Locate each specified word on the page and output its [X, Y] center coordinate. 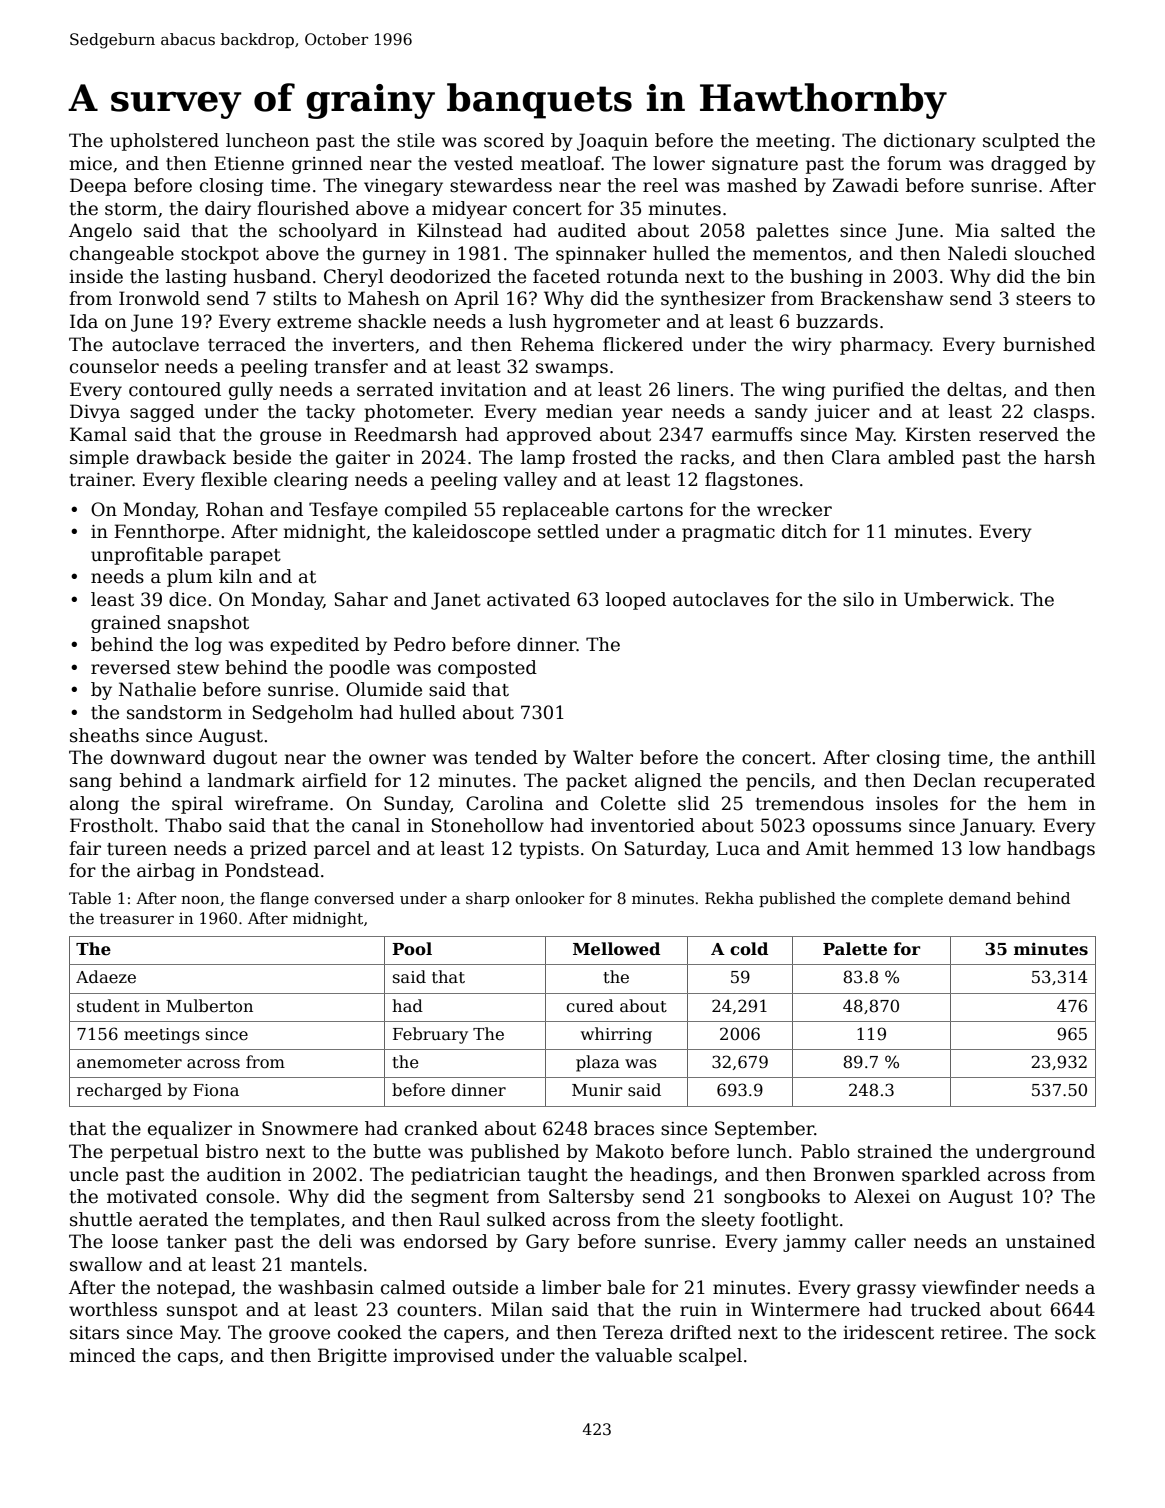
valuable [633, 1355]
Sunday [417, 805]
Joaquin [612, 142]
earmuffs [752, 434]
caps [198, 1359]
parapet [245, 557]
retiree [971, 1333]
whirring [616, 1035]
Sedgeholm [303, 714]
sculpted [1021, 142]
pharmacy [885, 346]
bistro [232, 1151]
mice [90, 164]
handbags [1051, 850]
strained [895, 1151]
